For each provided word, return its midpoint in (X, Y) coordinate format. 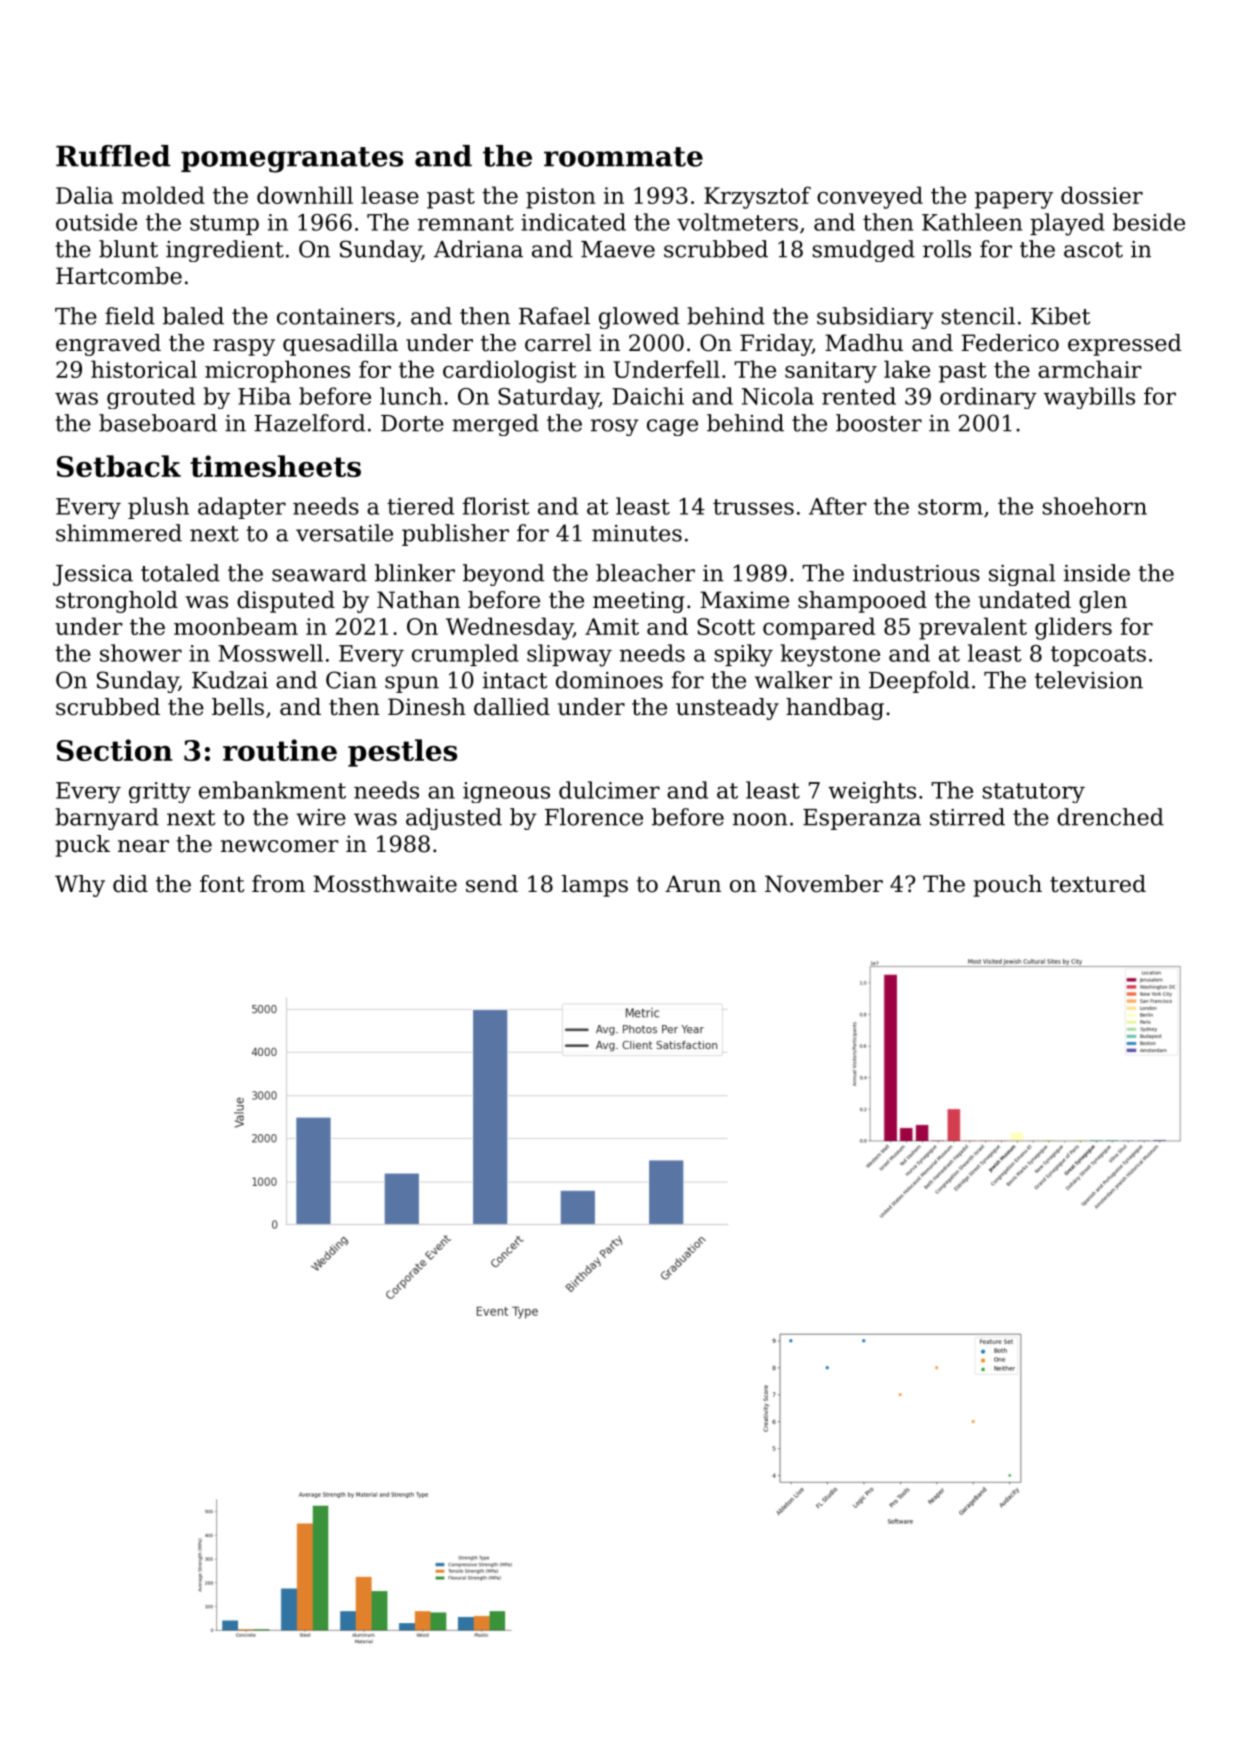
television (1089, 680)
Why (80, 886)
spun (412, 684)
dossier (1102, 195)
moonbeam (236, 626)
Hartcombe (119, 276)
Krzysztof (757, 197)
